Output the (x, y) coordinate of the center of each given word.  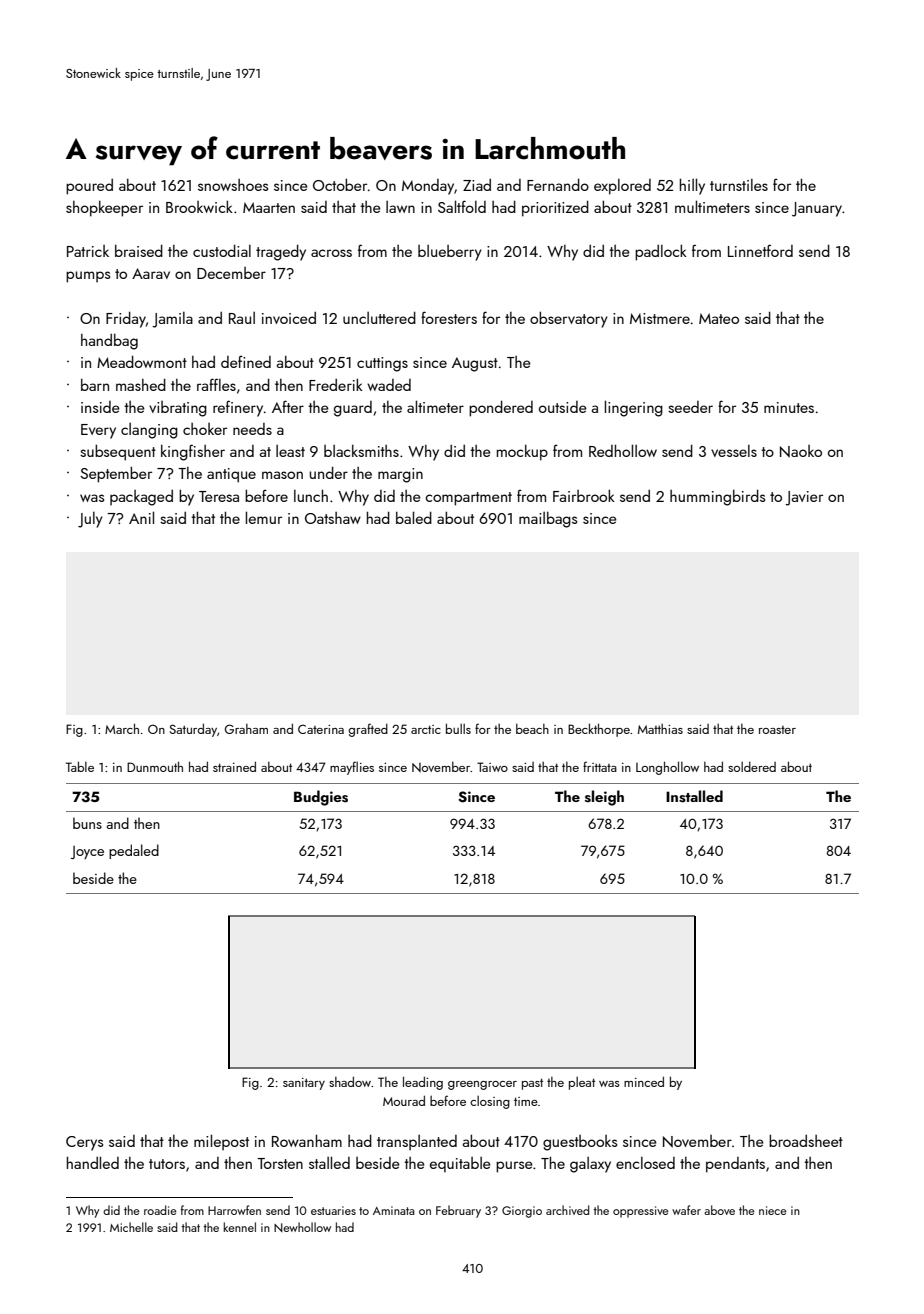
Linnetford (760, 250)
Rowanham (307, 1140)
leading (423, 1083)
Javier (804, 498)
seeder (690, 407)
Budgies (321, 798)
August (475, 364)
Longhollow (667, 768)
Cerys (84, 1143)
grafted (368, 730)
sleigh (604, 798)
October (340, 184)
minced (644, 1081)
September (116, 474)
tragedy (281, 252)
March (122, 728)
